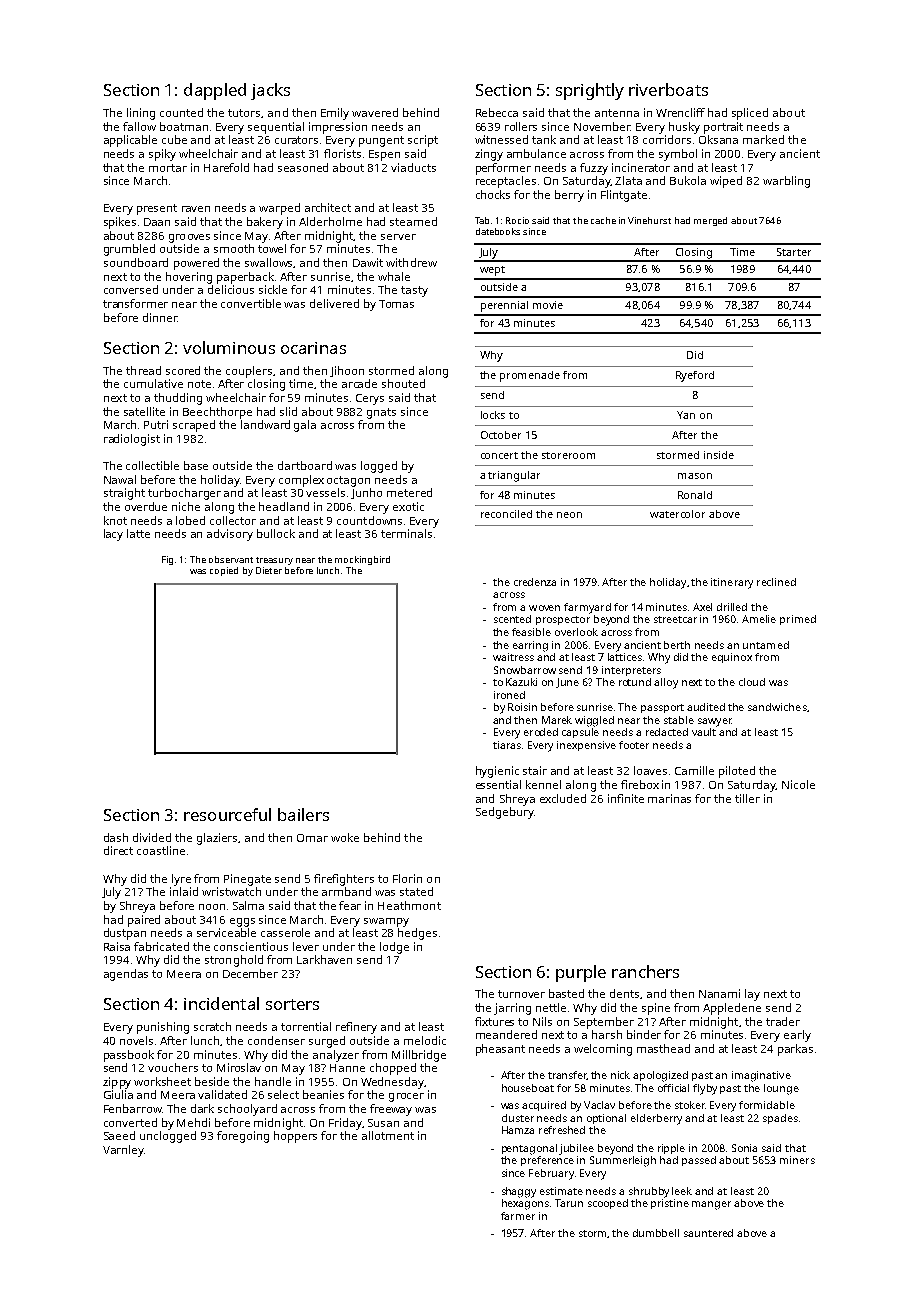 This page has height=1308, width=924. Describe the element at coordinates (419, 1056) in the page. I see `Millbridge` at that location.
